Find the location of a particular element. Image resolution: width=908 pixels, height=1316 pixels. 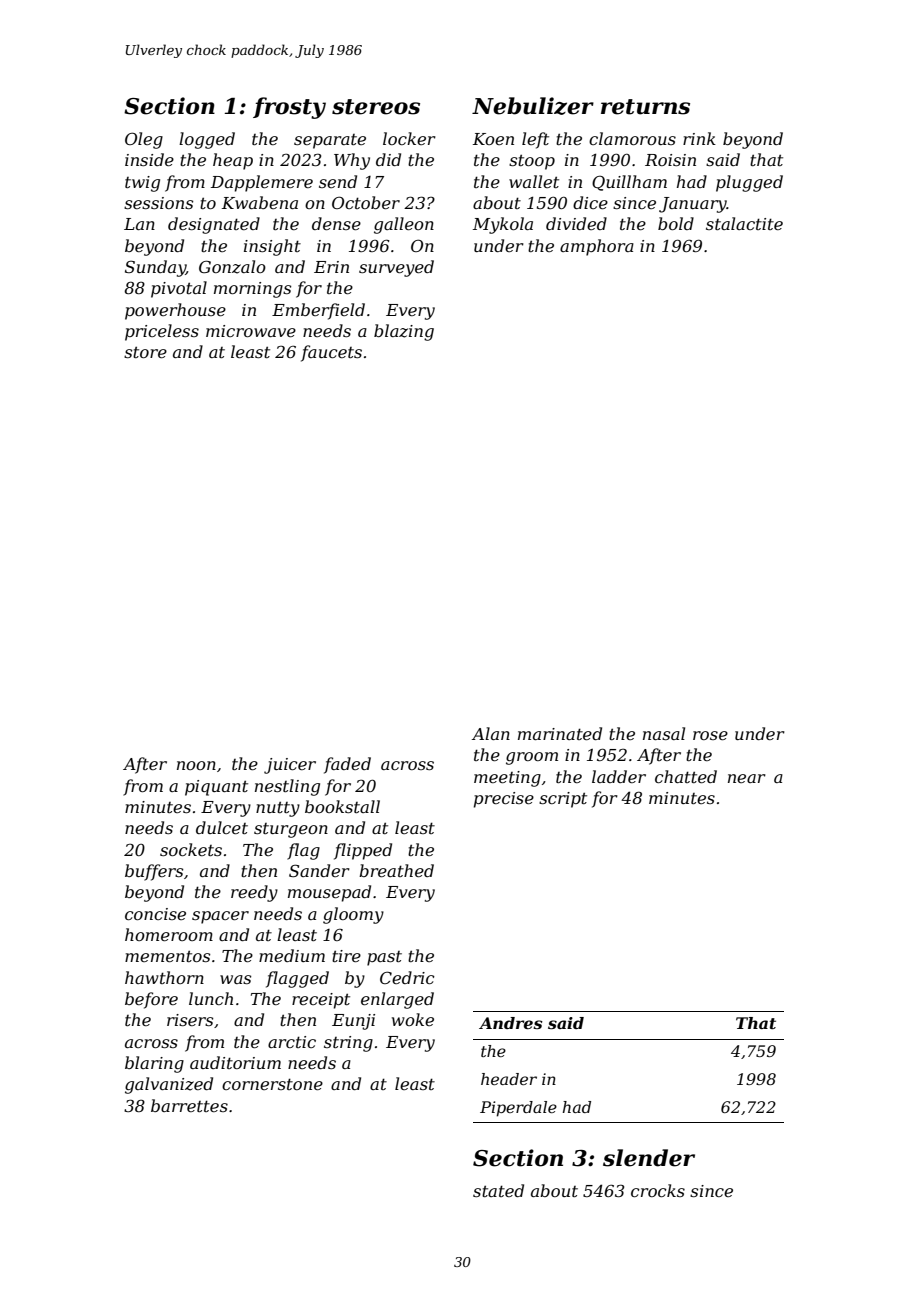

chatted is located at coordinates (686, 776).
